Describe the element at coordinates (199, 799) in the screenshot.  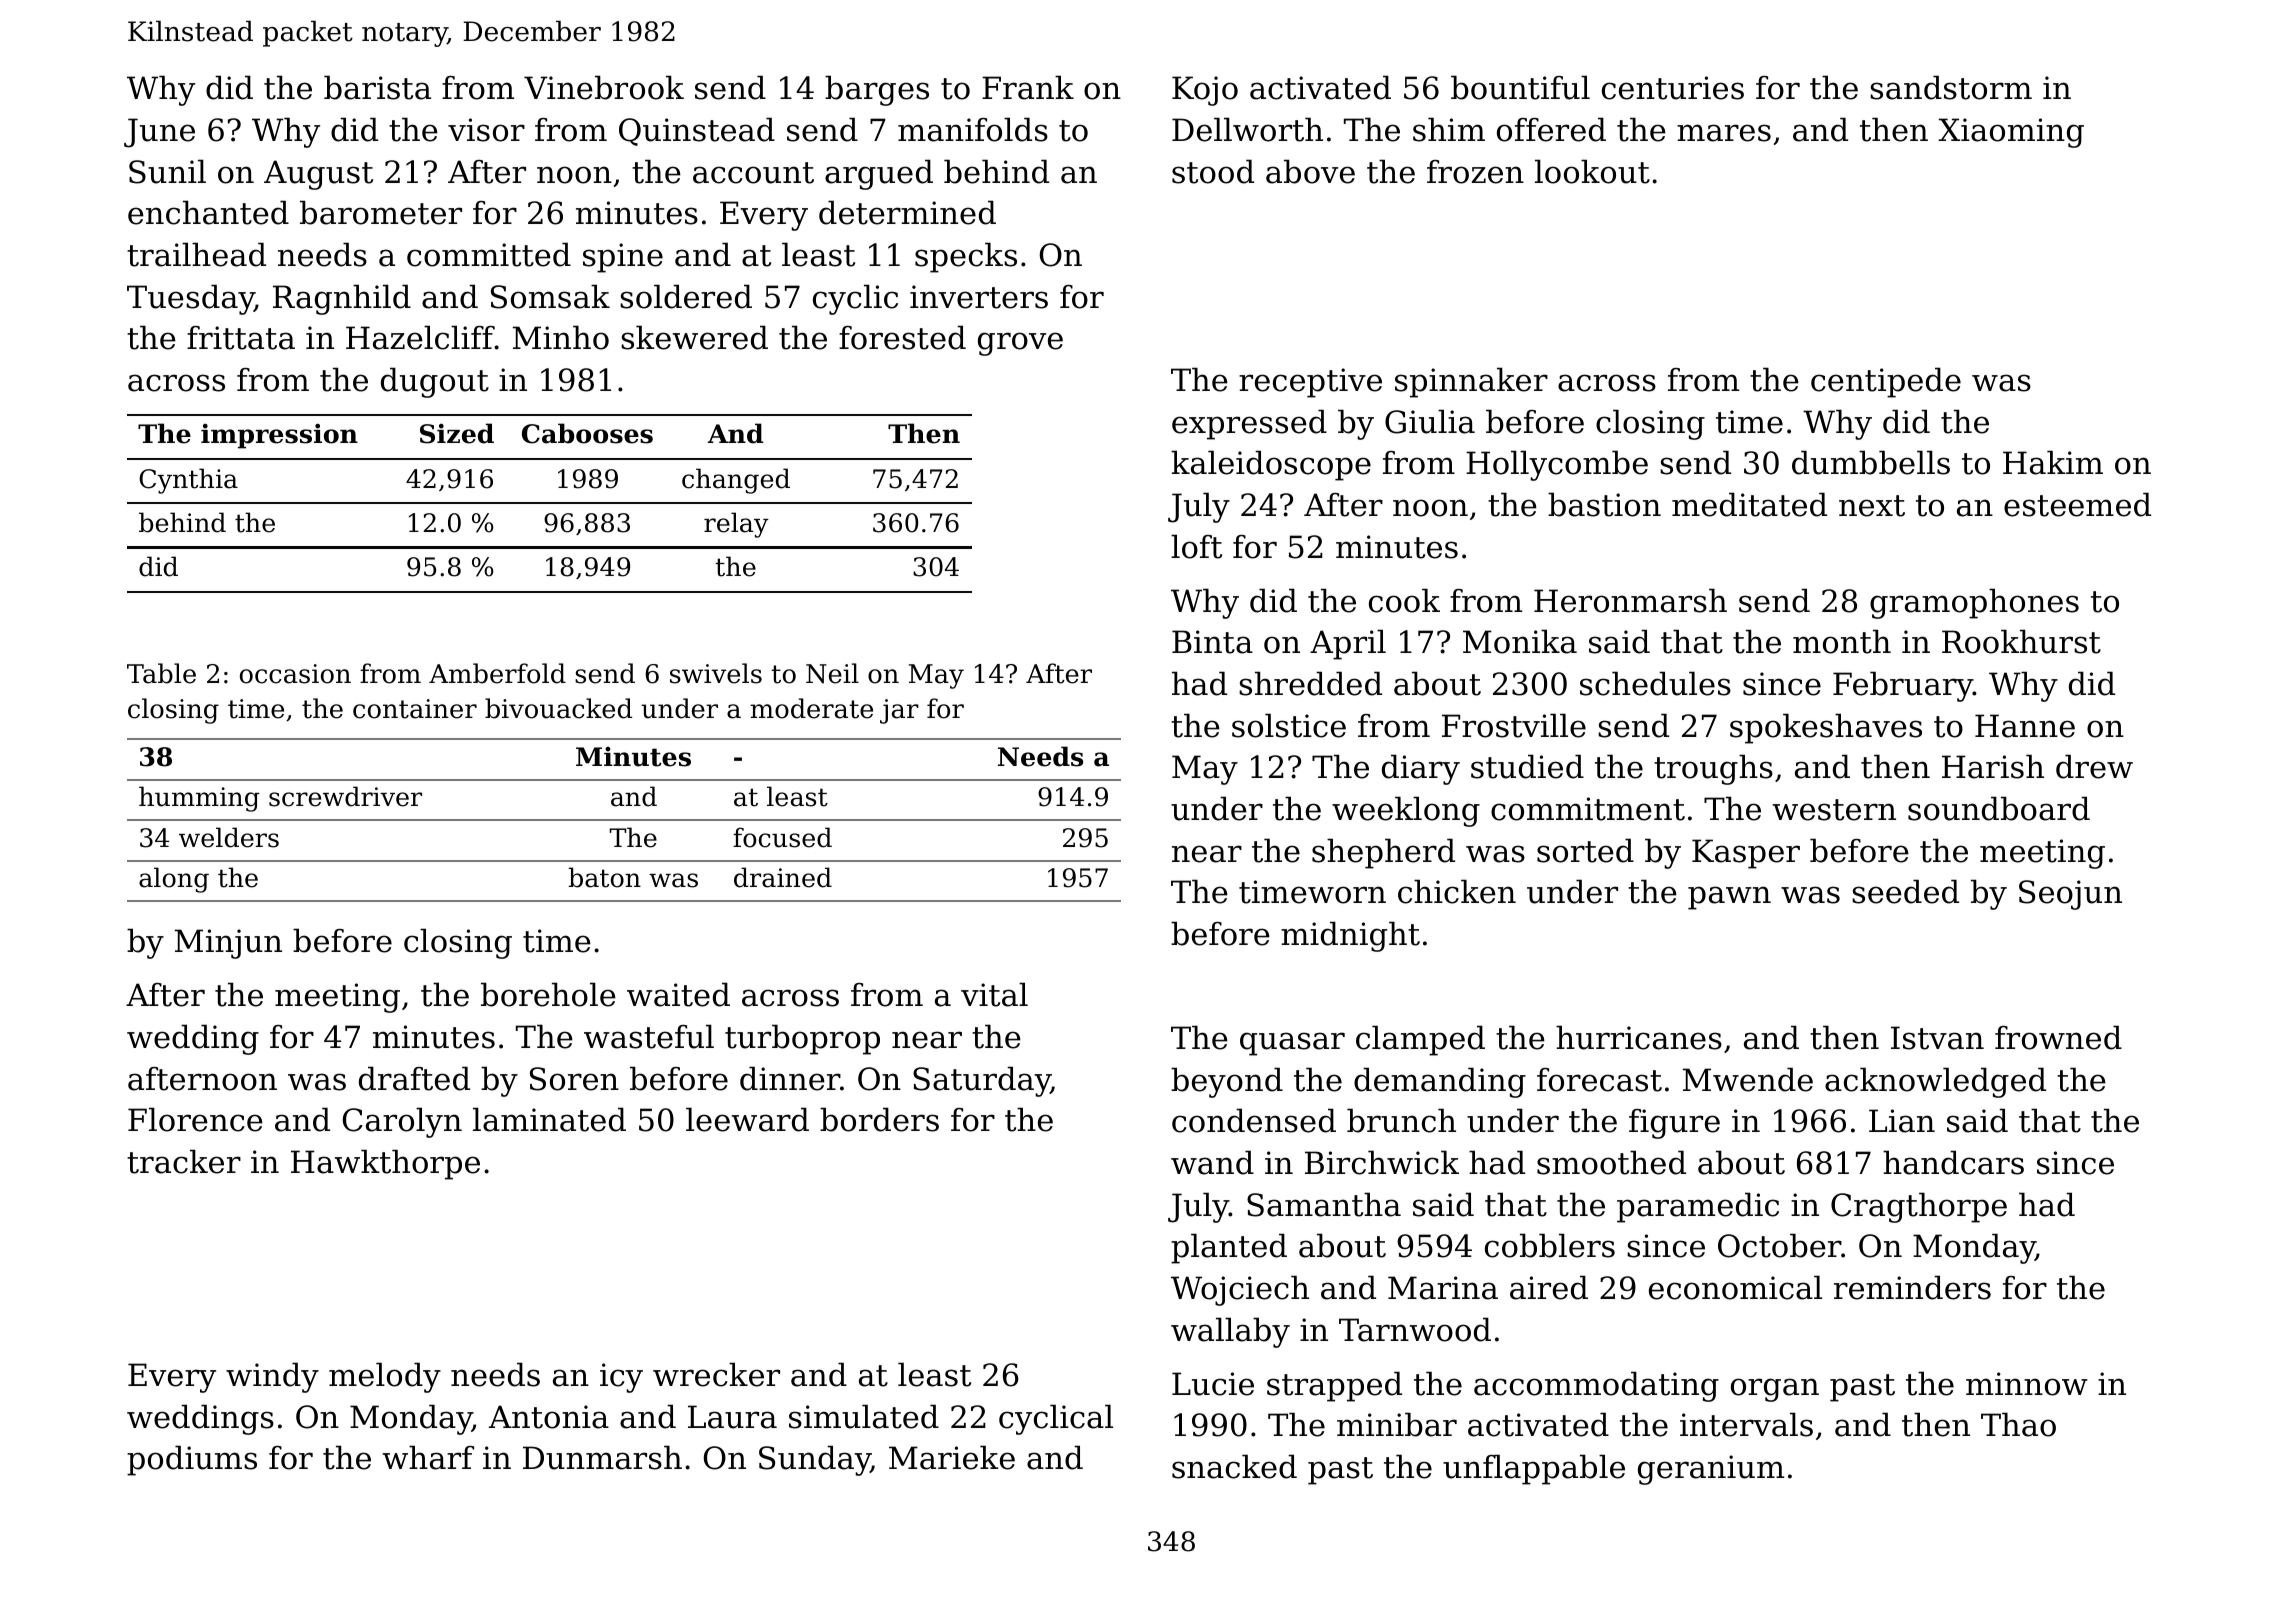
I see `humming` at that location.
